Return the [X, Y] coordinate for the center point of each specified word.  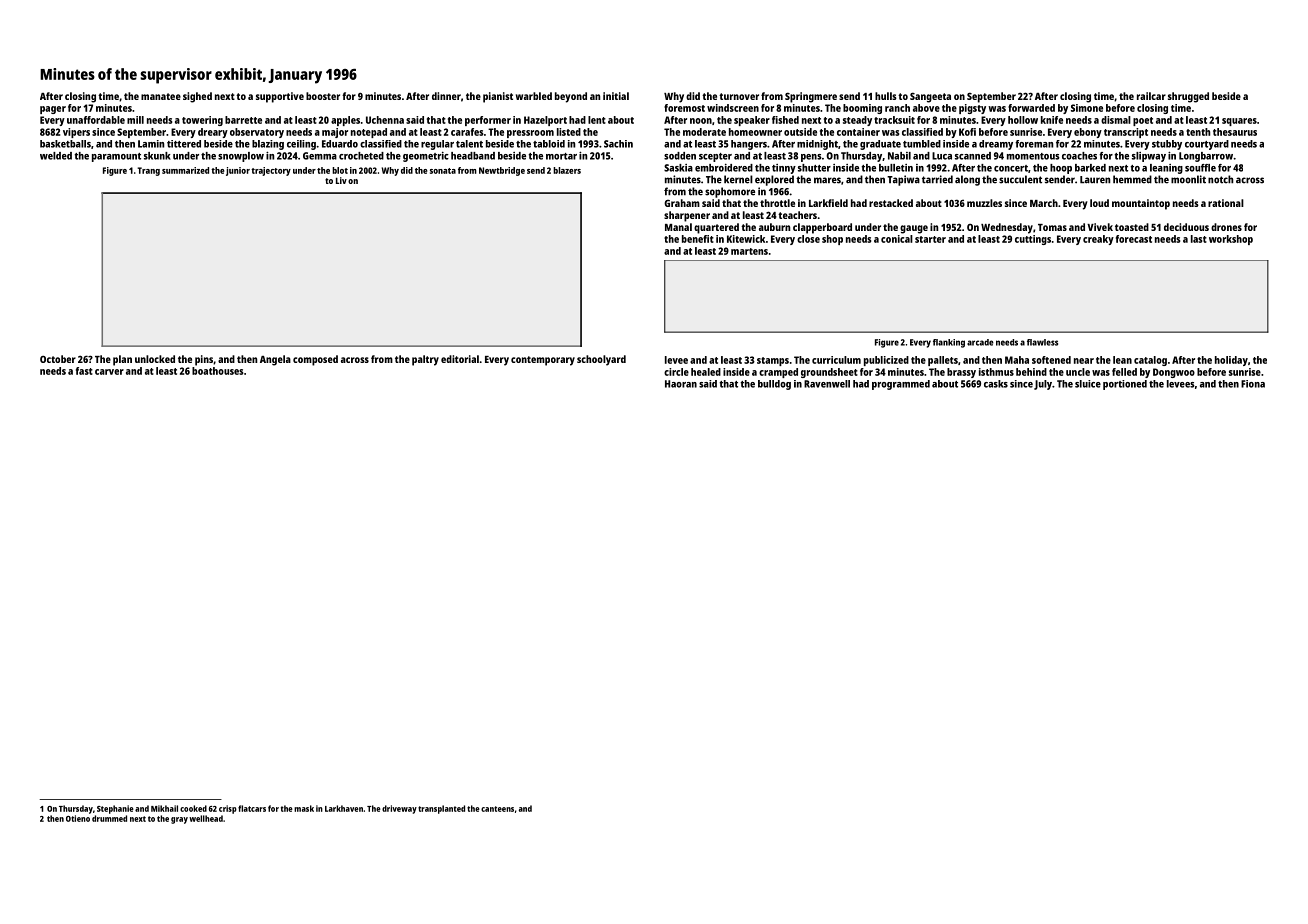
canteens [497, 809]
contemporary [543, 361]
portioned [1125, 385]
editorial [460, 359]
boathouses [217, 371]
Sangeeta [930, 97]
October [58, 359]
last [1199, 239]
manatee [161, 96]
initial [616, 96]
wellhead [206, 818]
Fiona [1253, 384]
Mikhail [164, 808]
